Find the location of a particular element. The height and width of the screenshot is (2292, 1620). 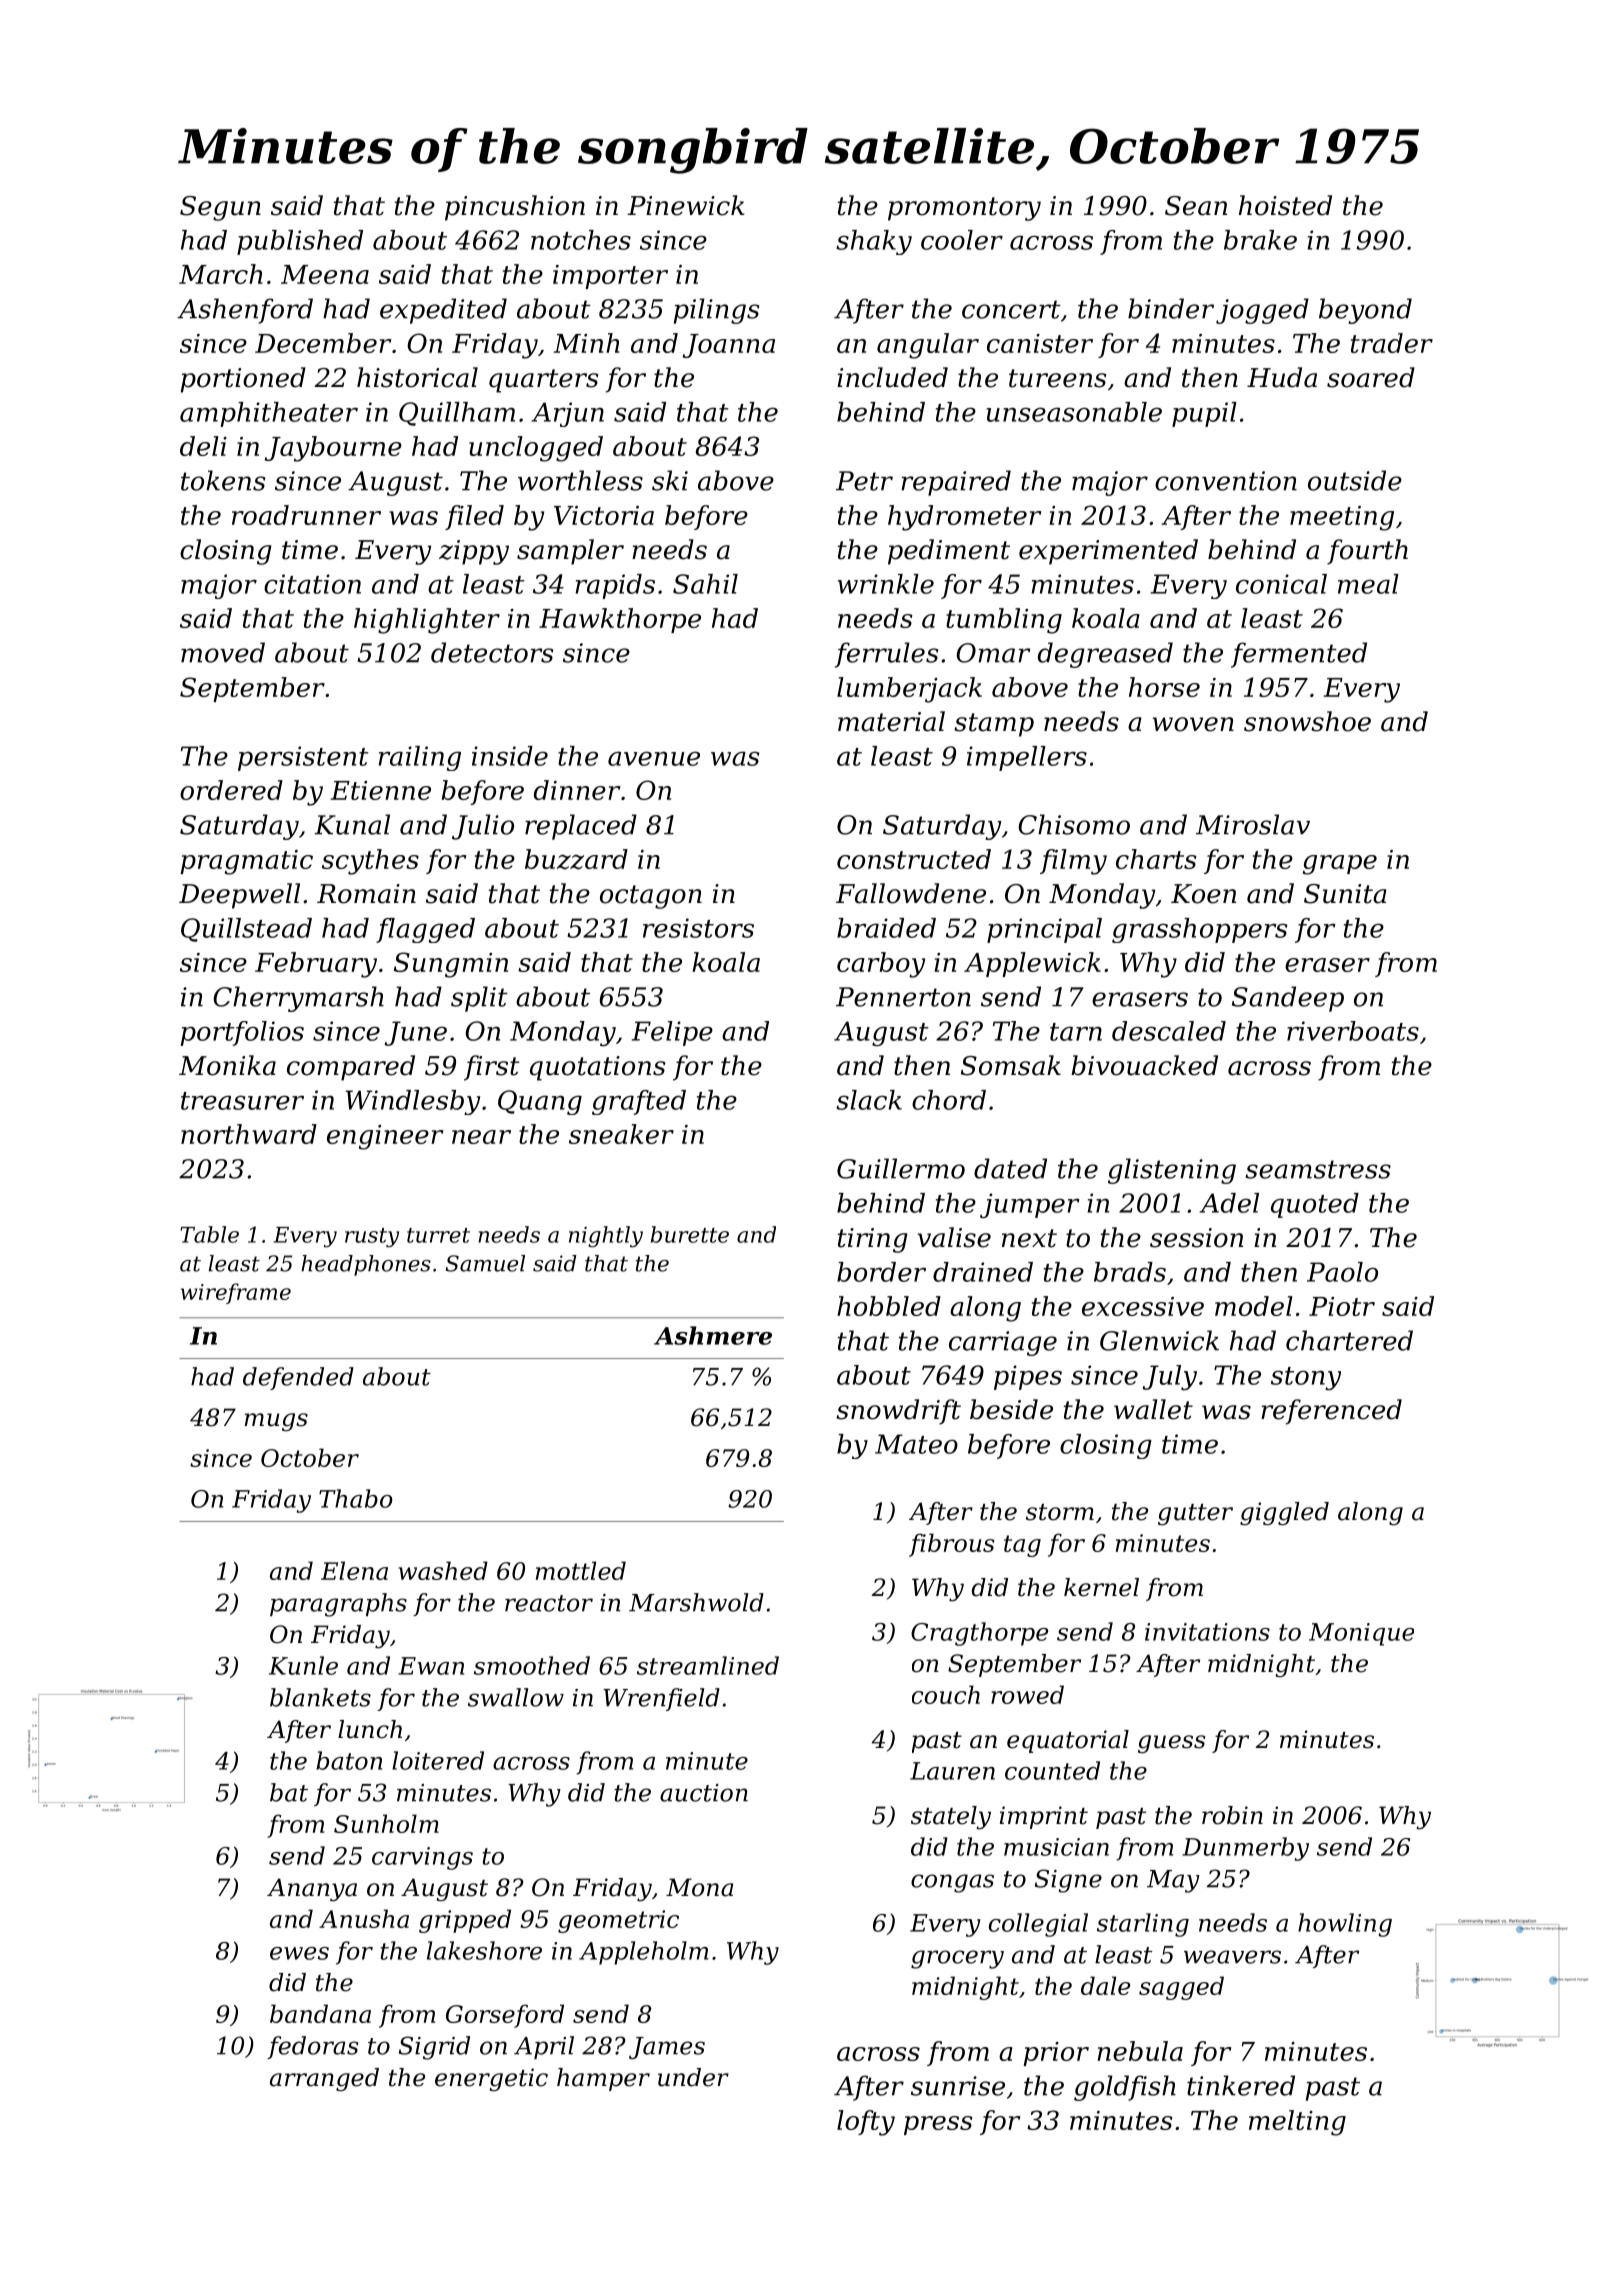

stately is located at coordinates (951, 1818).
